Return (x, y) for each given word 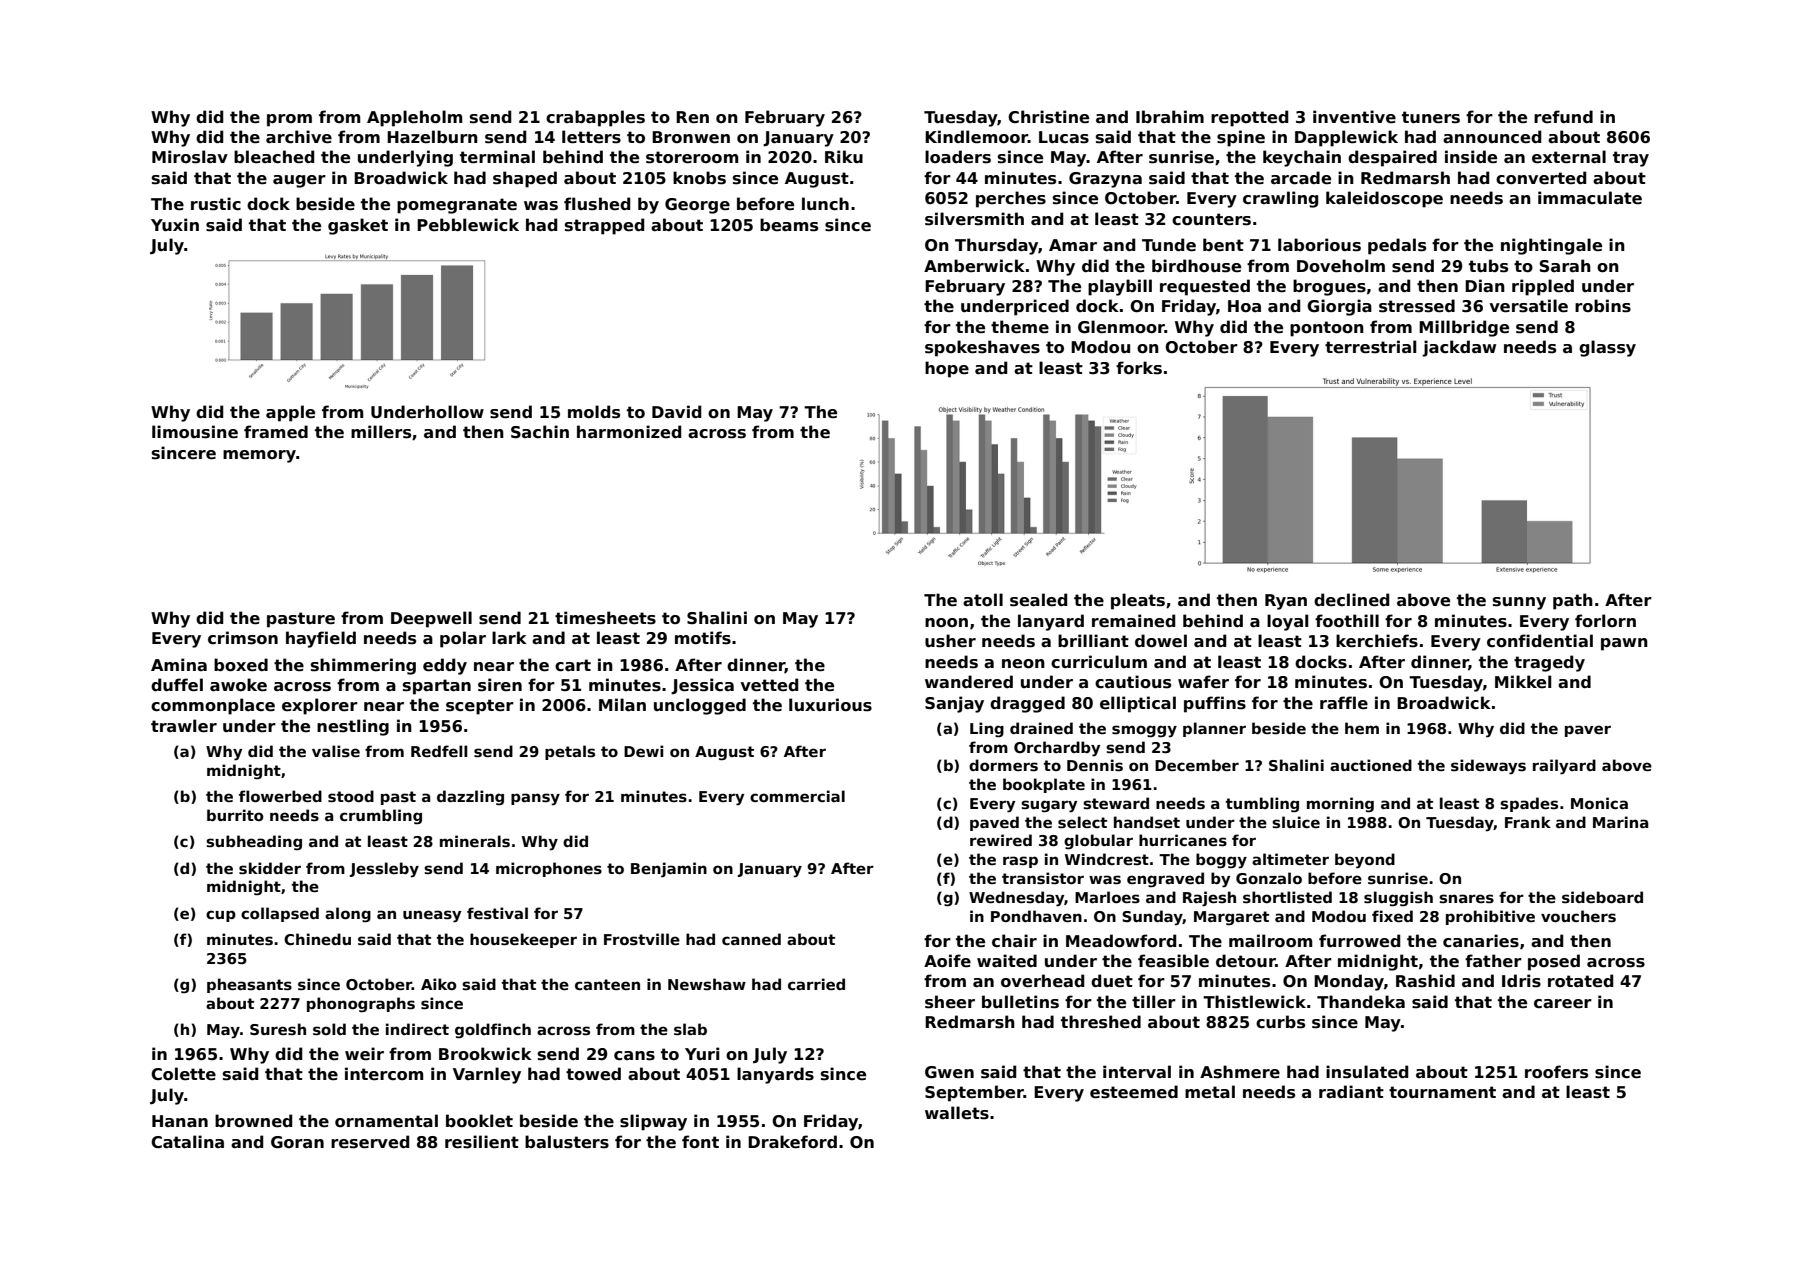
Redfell (439, 751)
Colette (183, 1074)
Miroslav (190, 157)
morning (1340, 805)
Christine (1048, 117)
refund (1563, 116)
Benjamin (669, 869)
